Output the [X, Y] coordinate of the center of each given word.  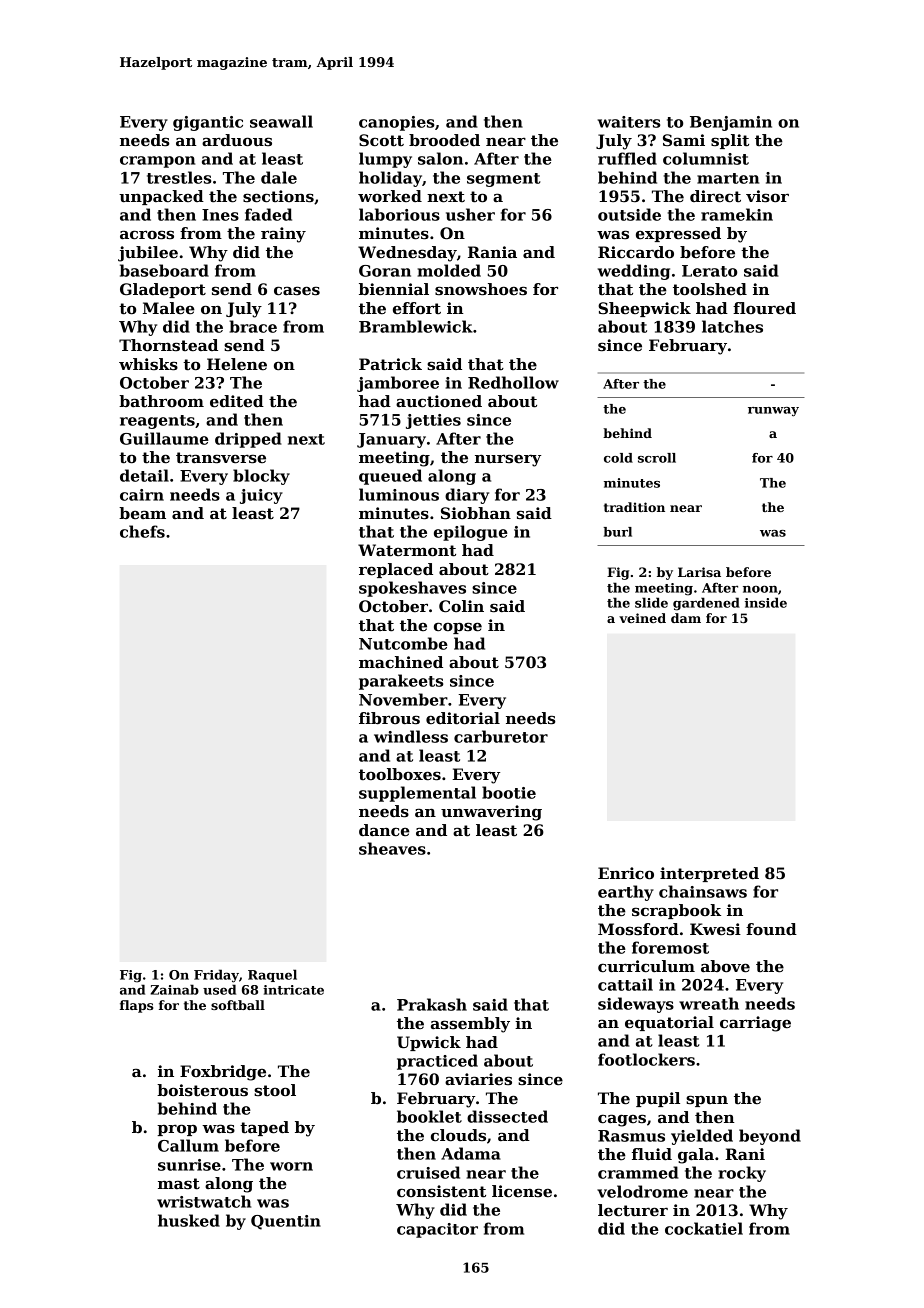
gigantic [208, 123]
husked [189, 1220]
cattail [625, 984]
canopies [396, 123]
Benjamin [731, 123]
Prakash [432, 1004]
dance [384, 830]
